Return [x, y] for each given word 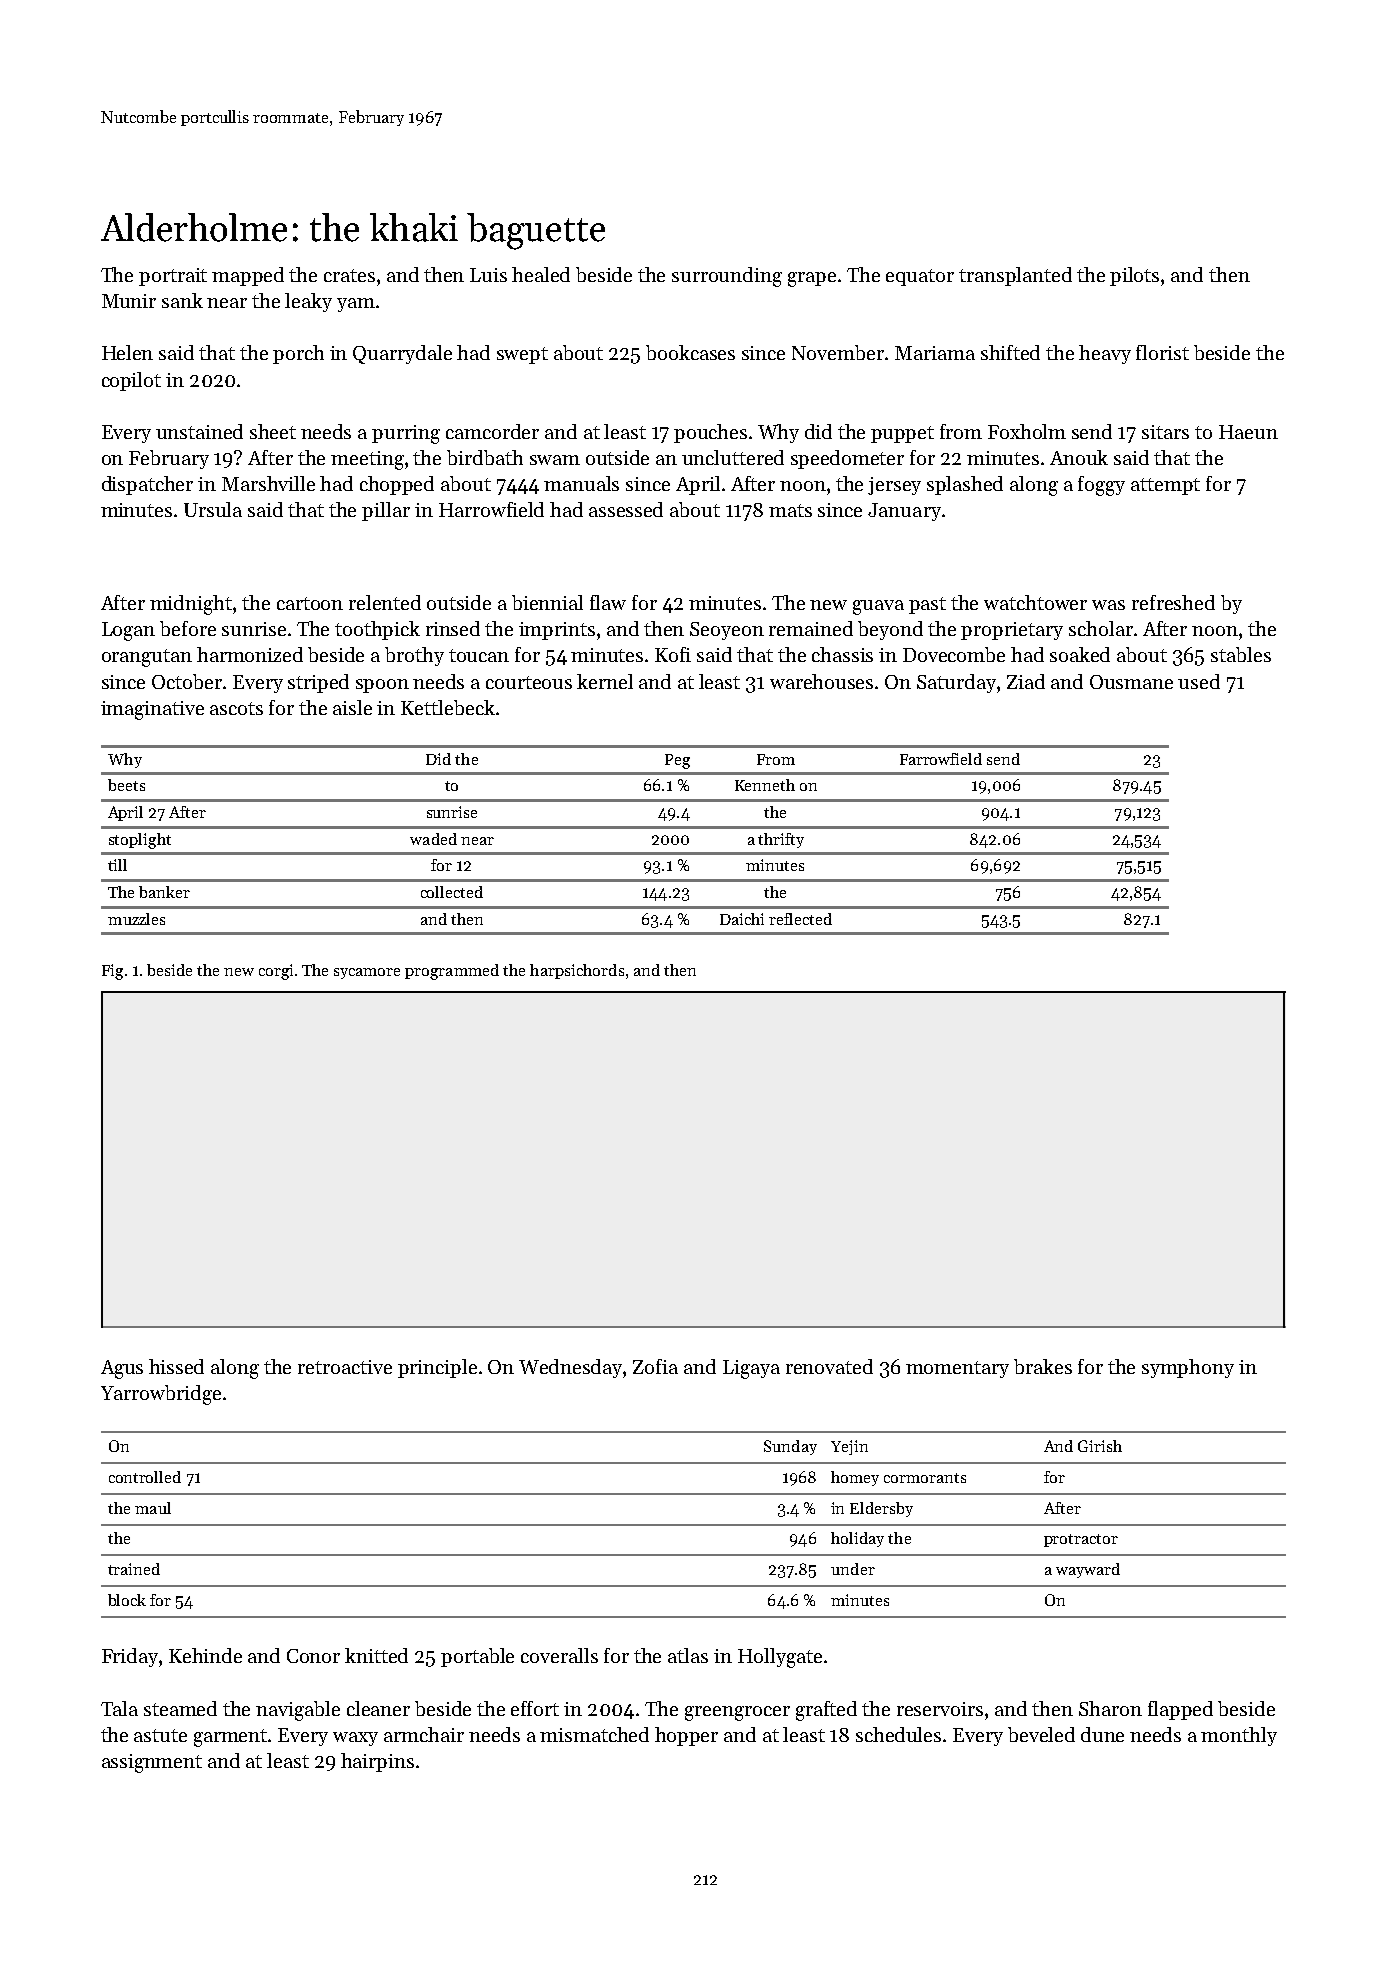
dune [1102, 1734]
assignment [152, 1763]
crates [349, 275]
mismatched [594, 1734]
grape [812, 279]
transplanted [1015, 276]
